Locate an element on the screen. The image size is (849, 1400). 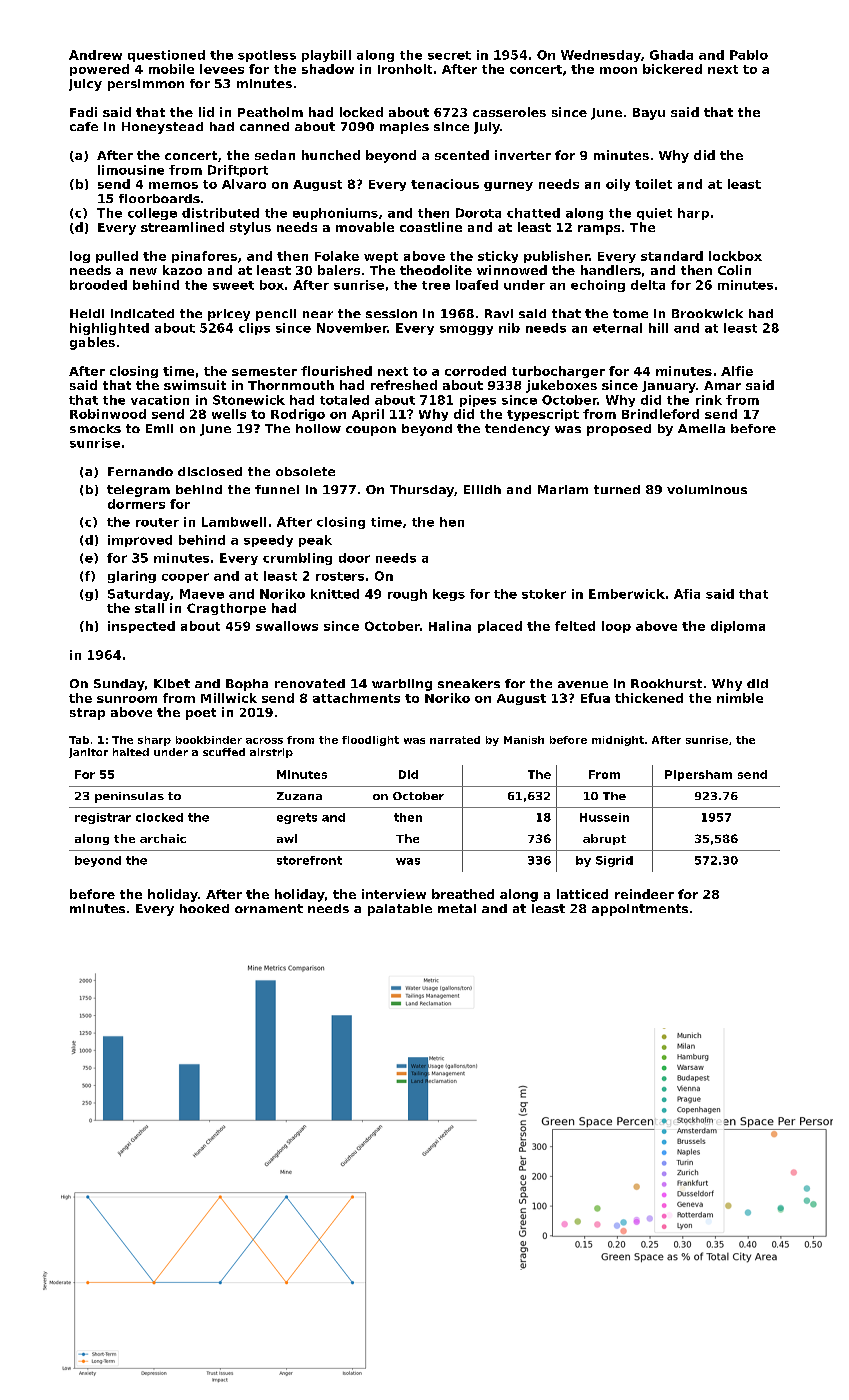
Pablo is located at coordinates (749, 55).
